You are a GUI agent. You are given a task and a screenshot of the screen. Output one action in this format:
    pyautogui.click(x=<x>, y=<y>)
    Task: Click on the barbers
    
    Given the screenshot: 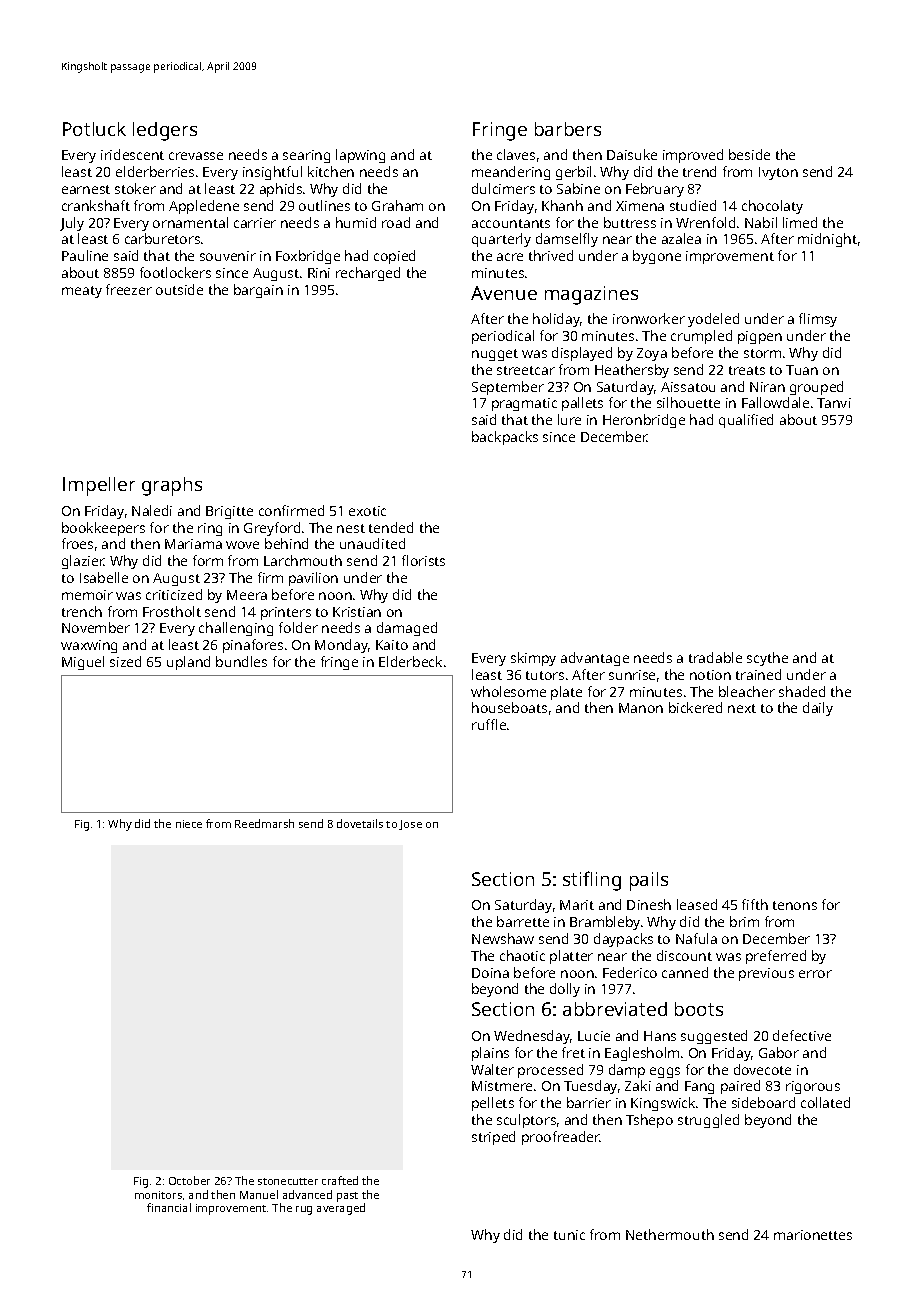 What is the action you would take?
    pyautogui.click(x=568, y=129)
